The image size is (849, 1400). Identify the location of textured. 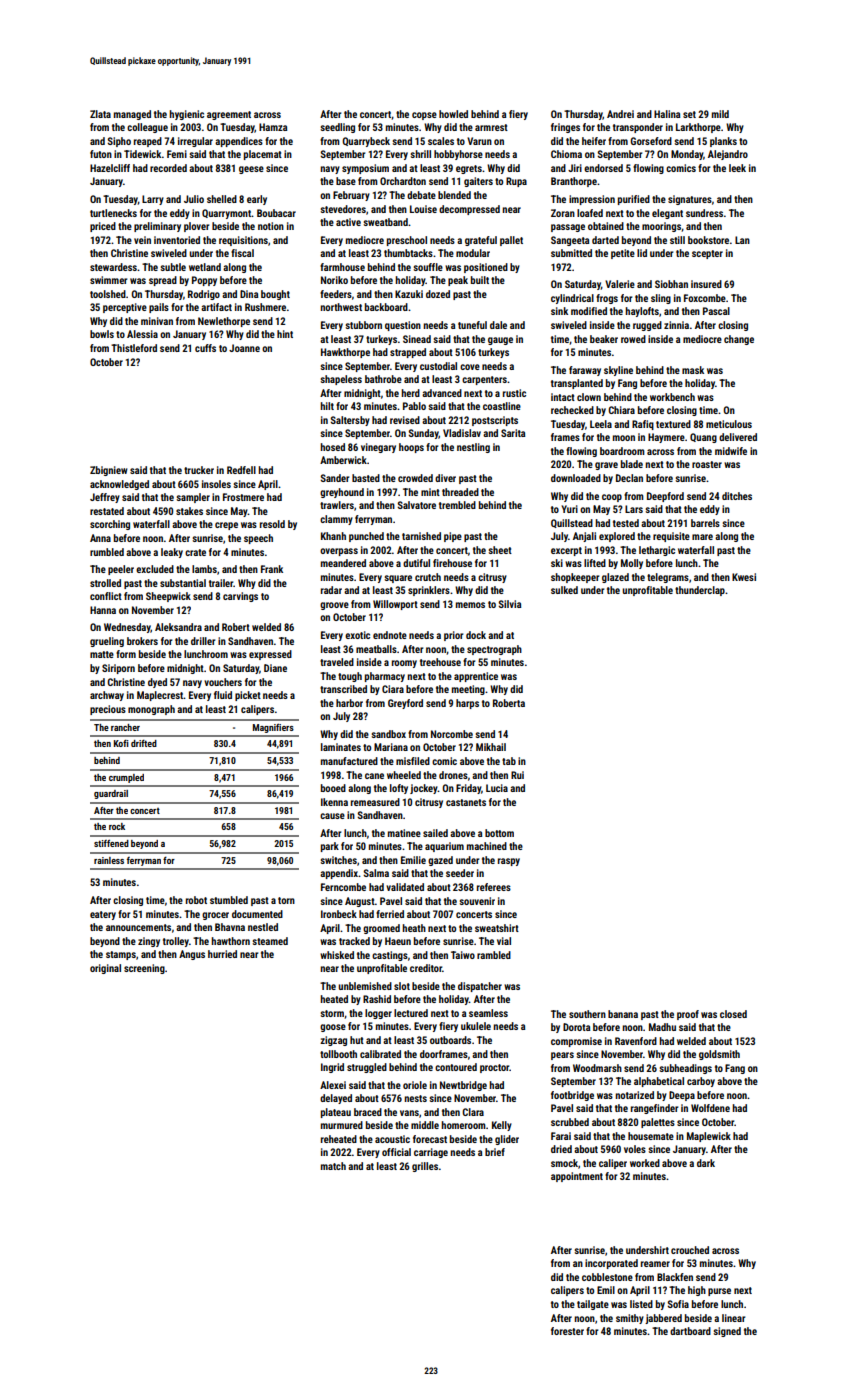
(673, 424).
